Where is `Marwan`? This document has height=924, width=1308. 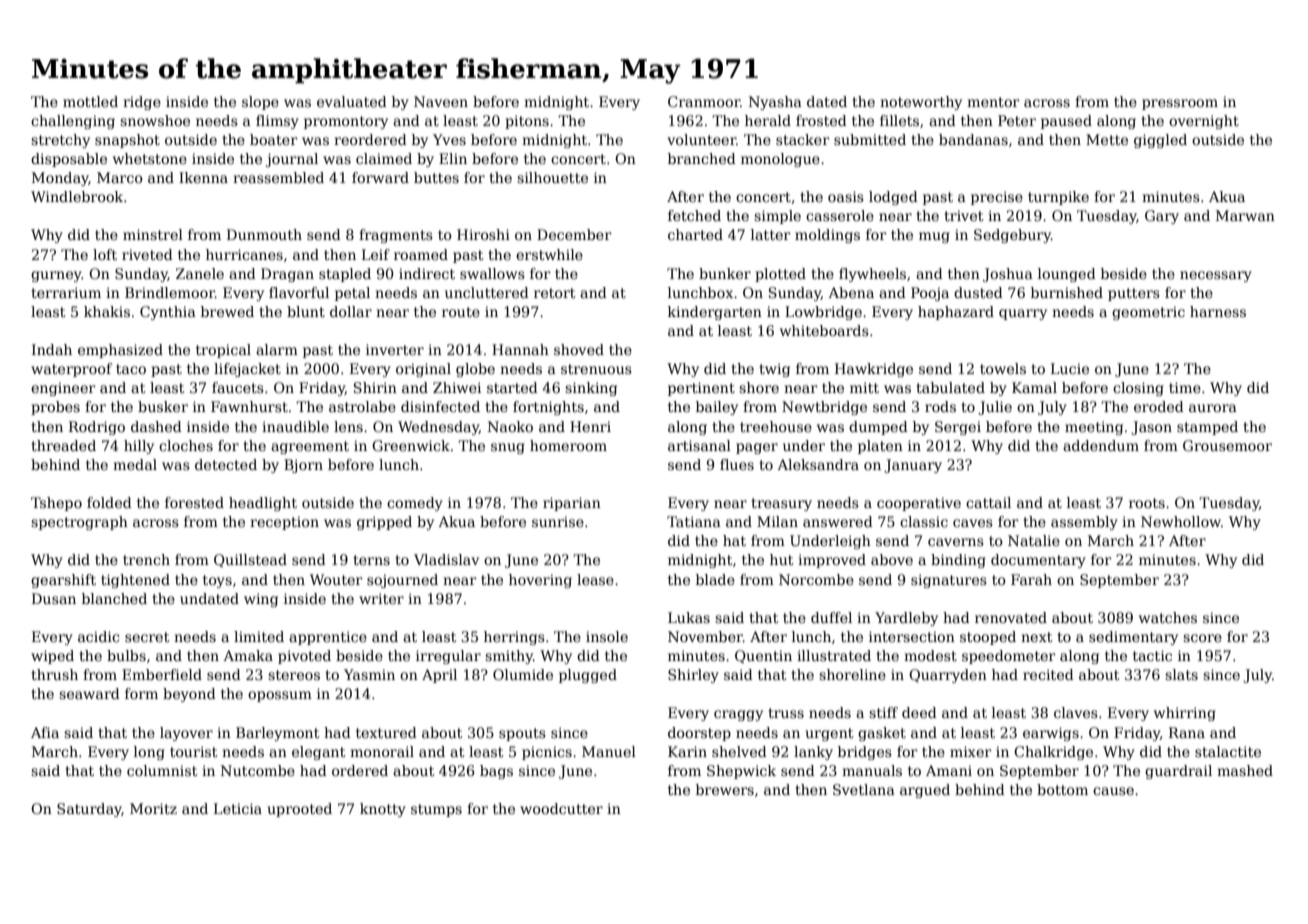
Marwan is located at coordinates (1245, 215).
